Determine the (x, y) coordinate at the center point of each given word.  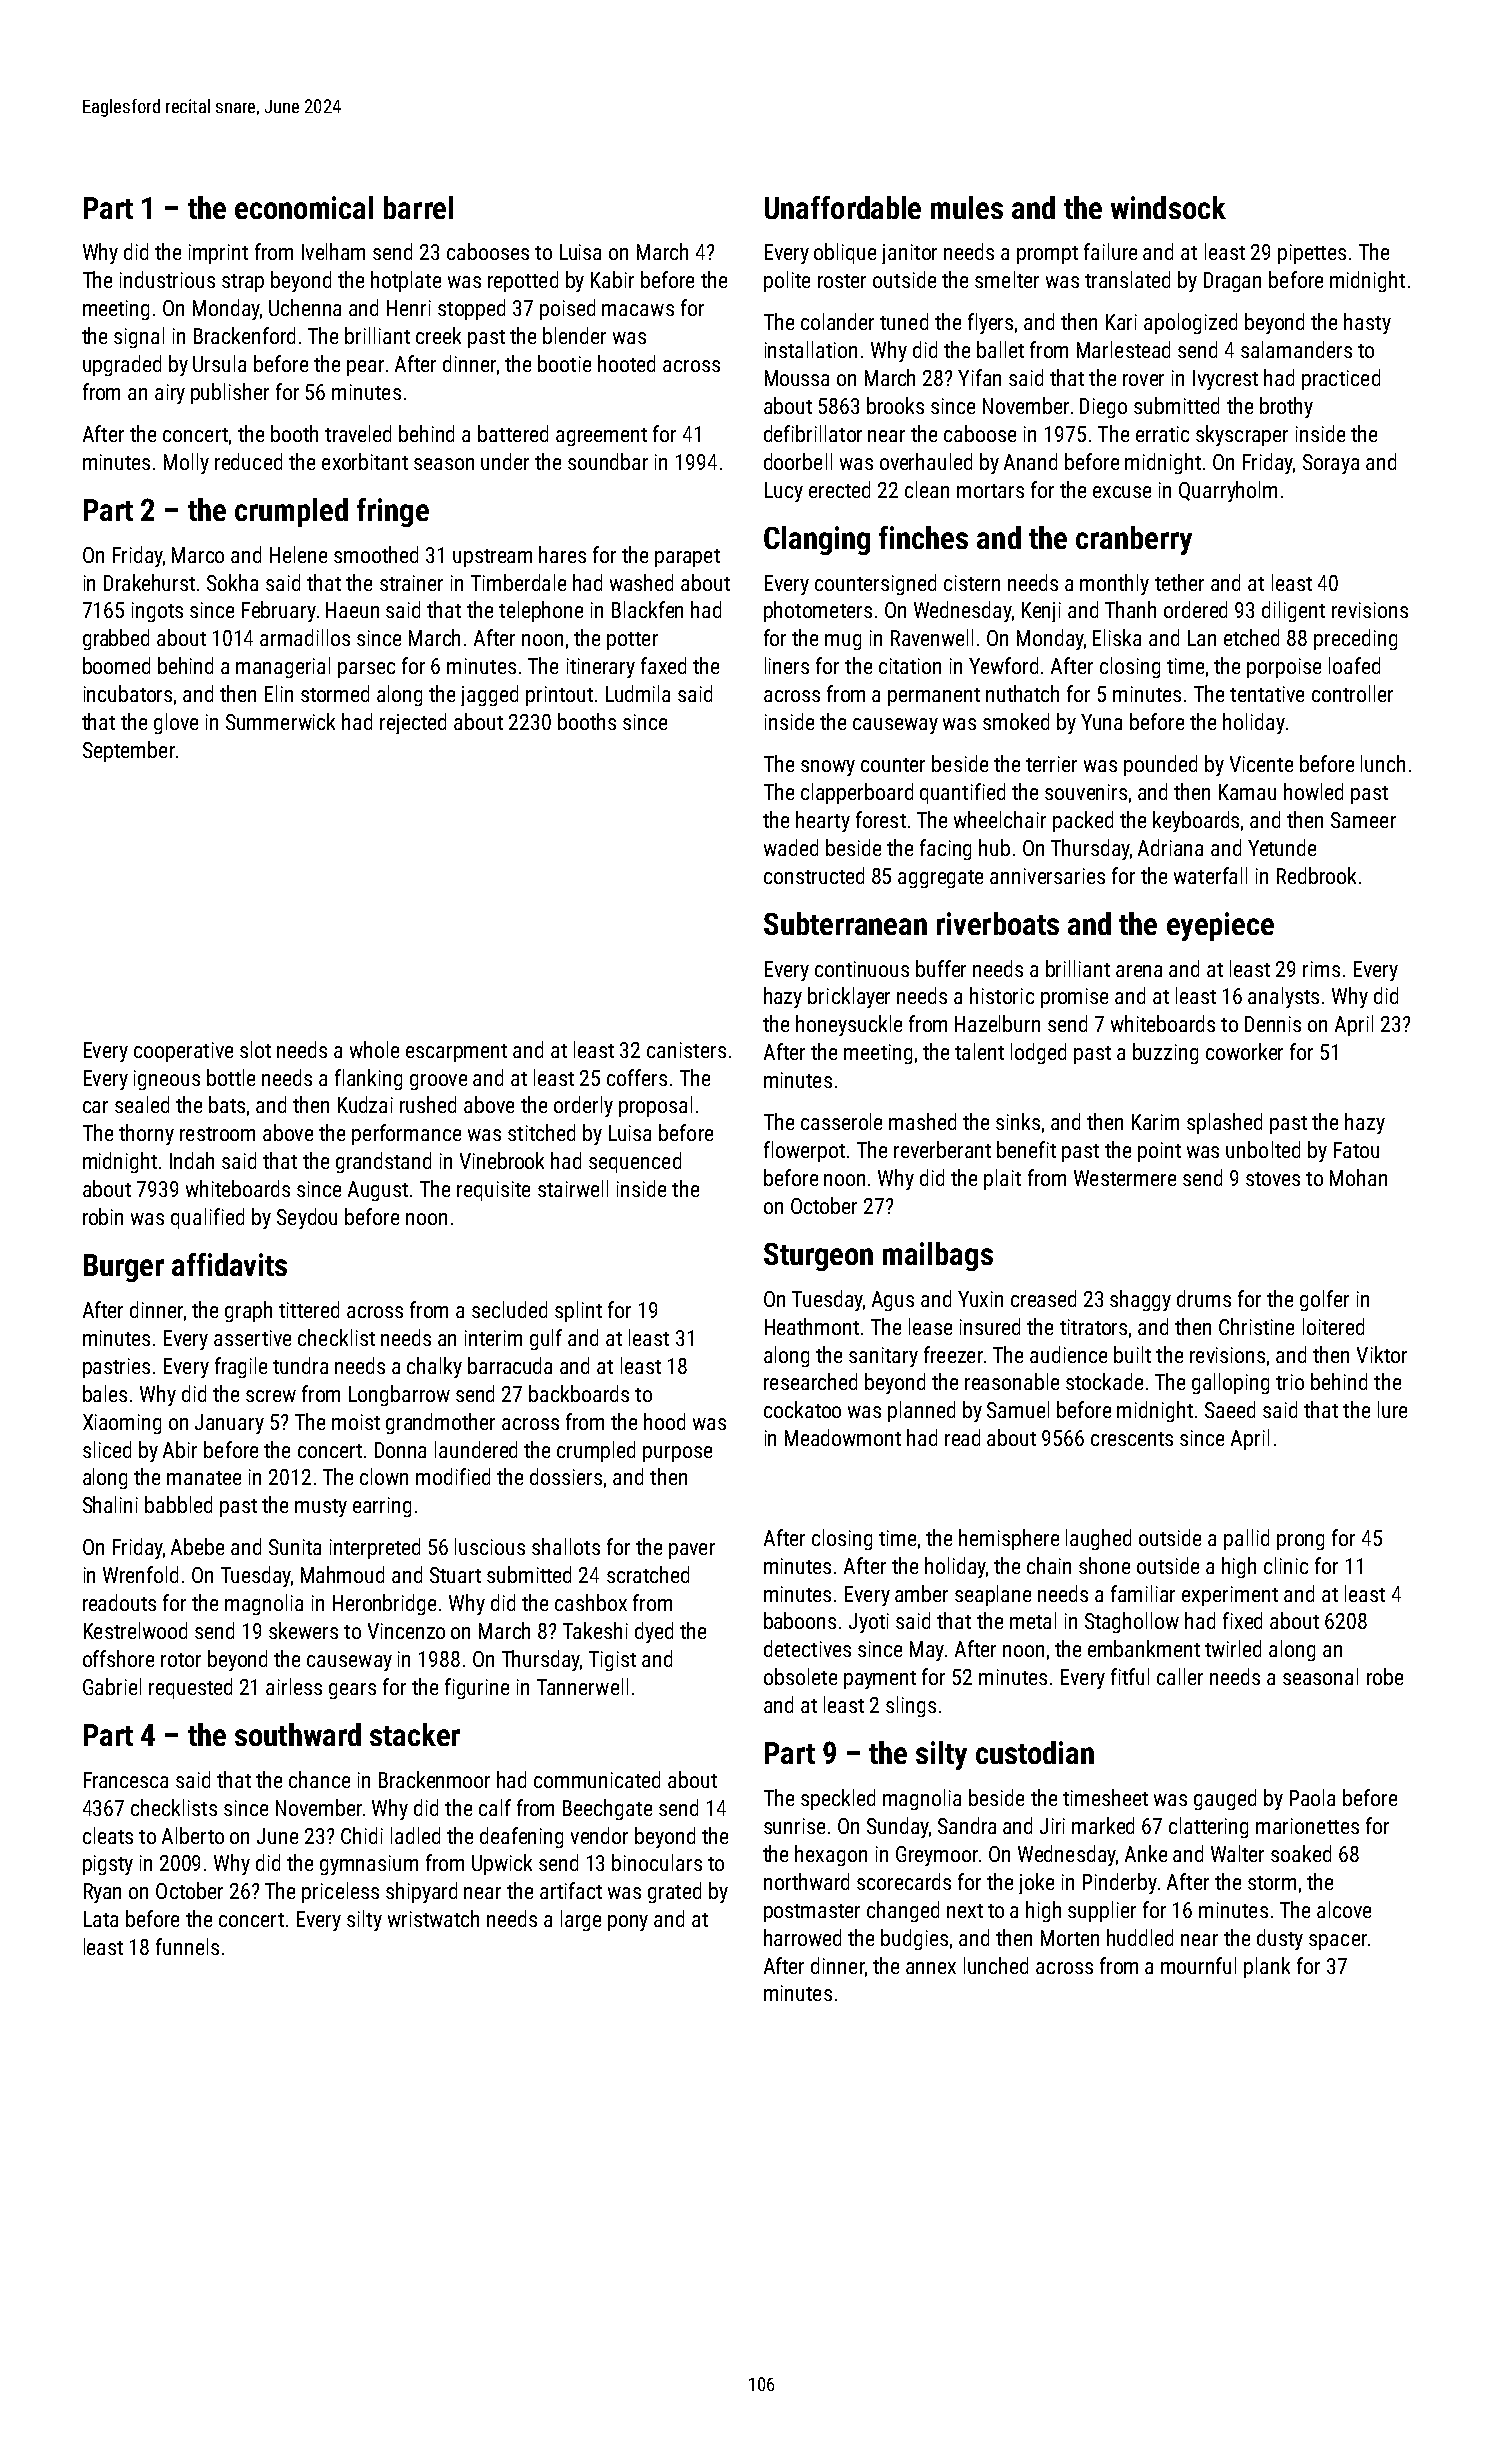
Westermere (1125, 1178)
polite (787, 281)
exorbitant (365, 461)
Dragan (1232, 282)
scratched (648, 1574)
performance (406, 1134)
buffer (941, 968)
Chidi (362, 1835)
